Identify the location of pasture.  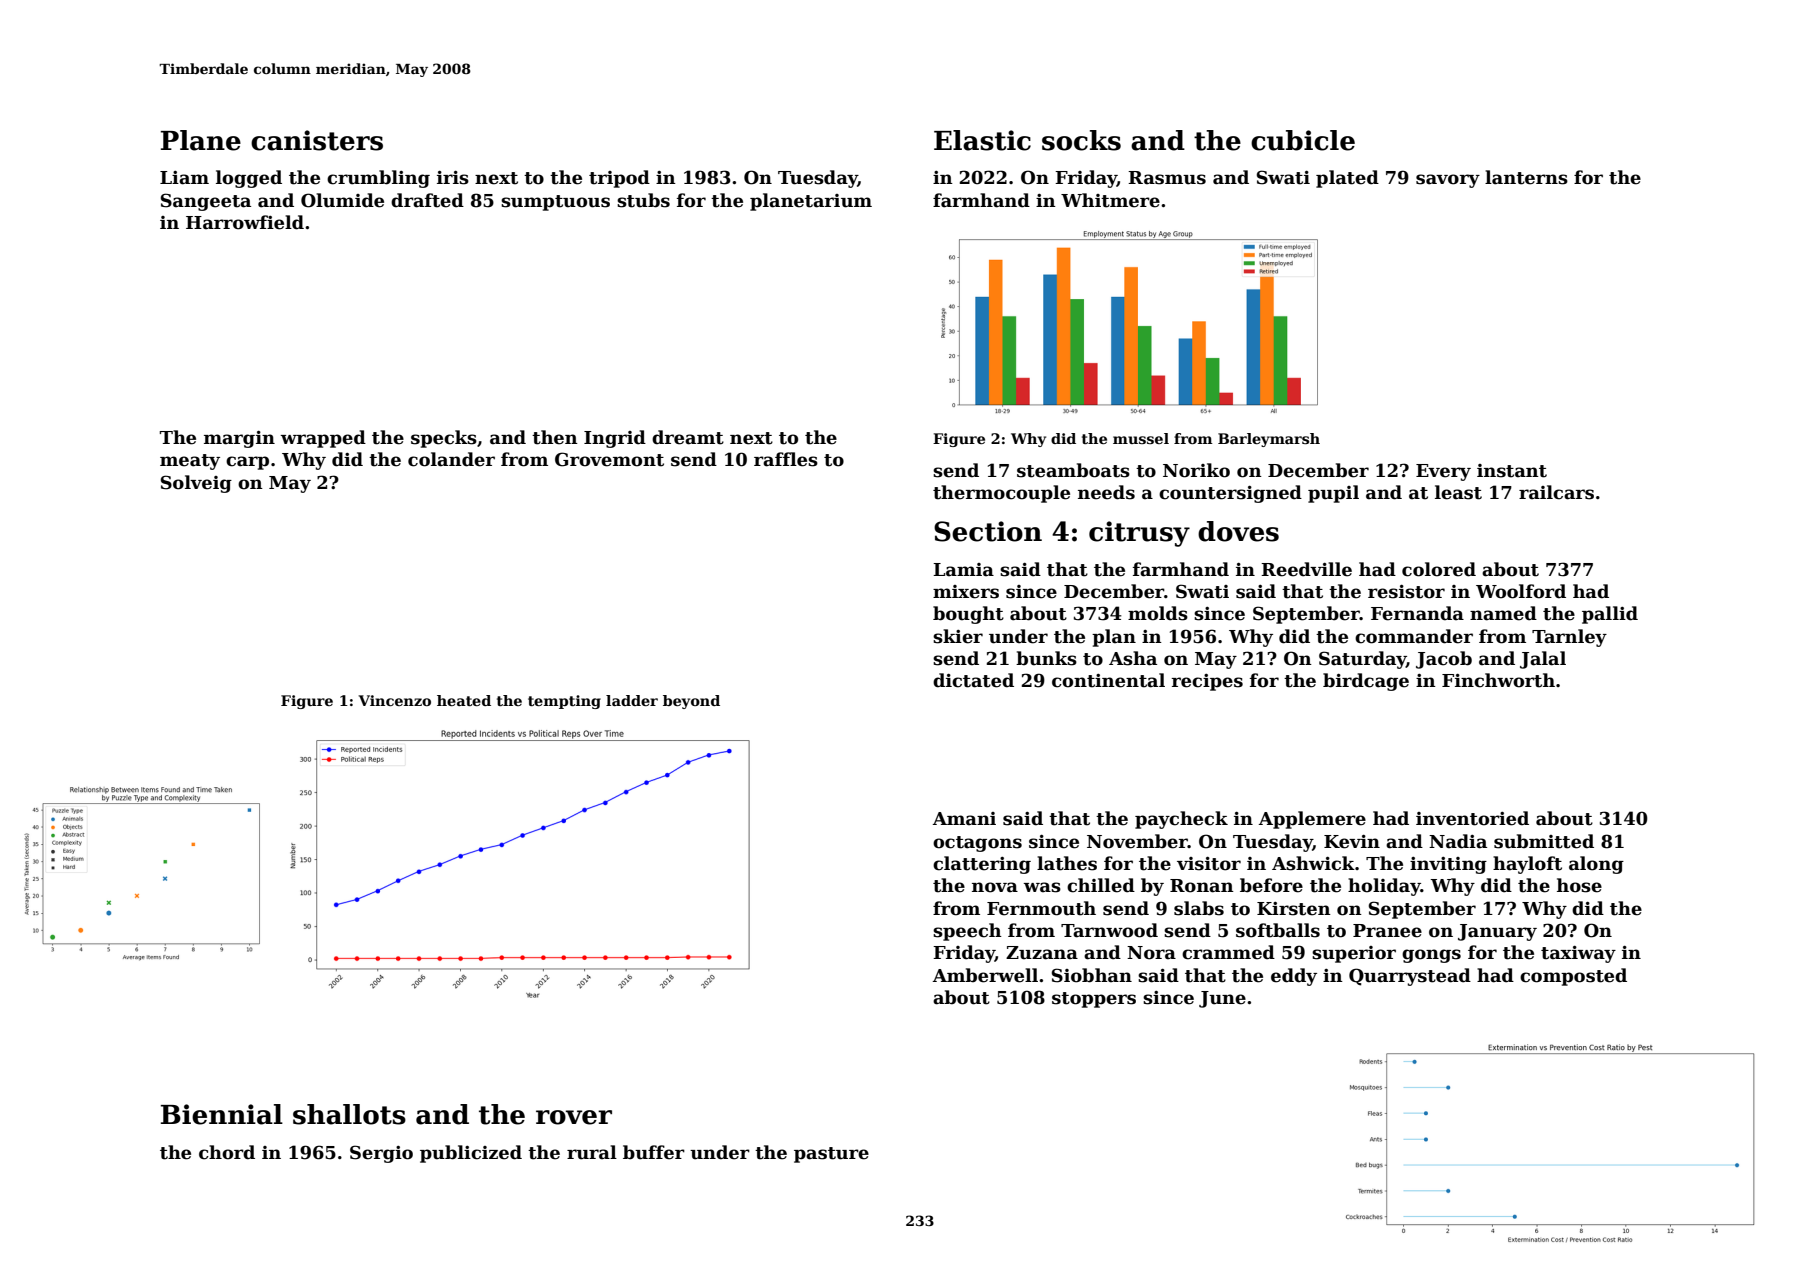
(831, 1155).
